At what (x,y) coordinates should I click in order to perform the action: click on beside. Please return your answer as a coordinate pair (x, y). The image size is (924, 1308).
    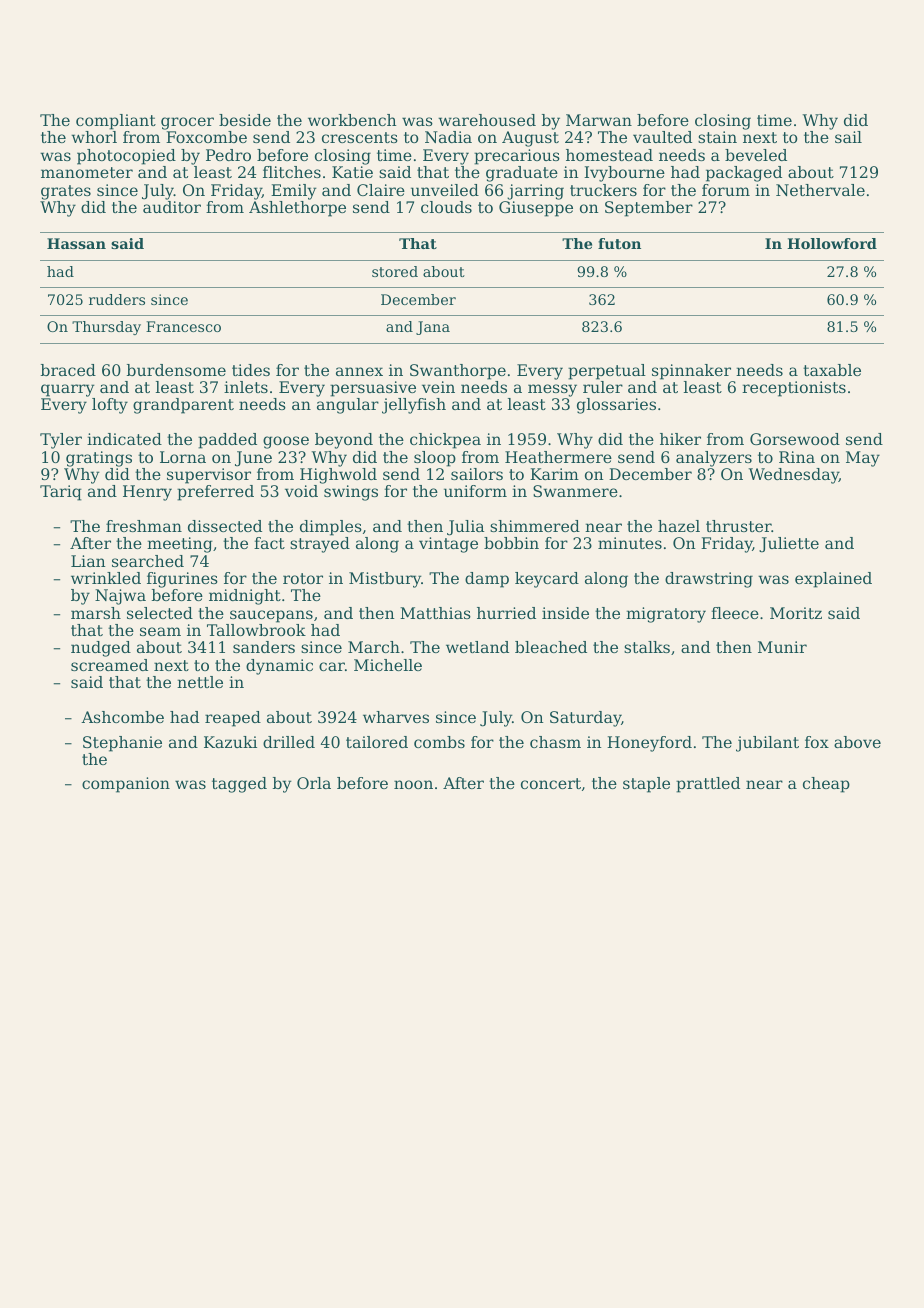
    Looking at the image, I should click on (245, 120).
